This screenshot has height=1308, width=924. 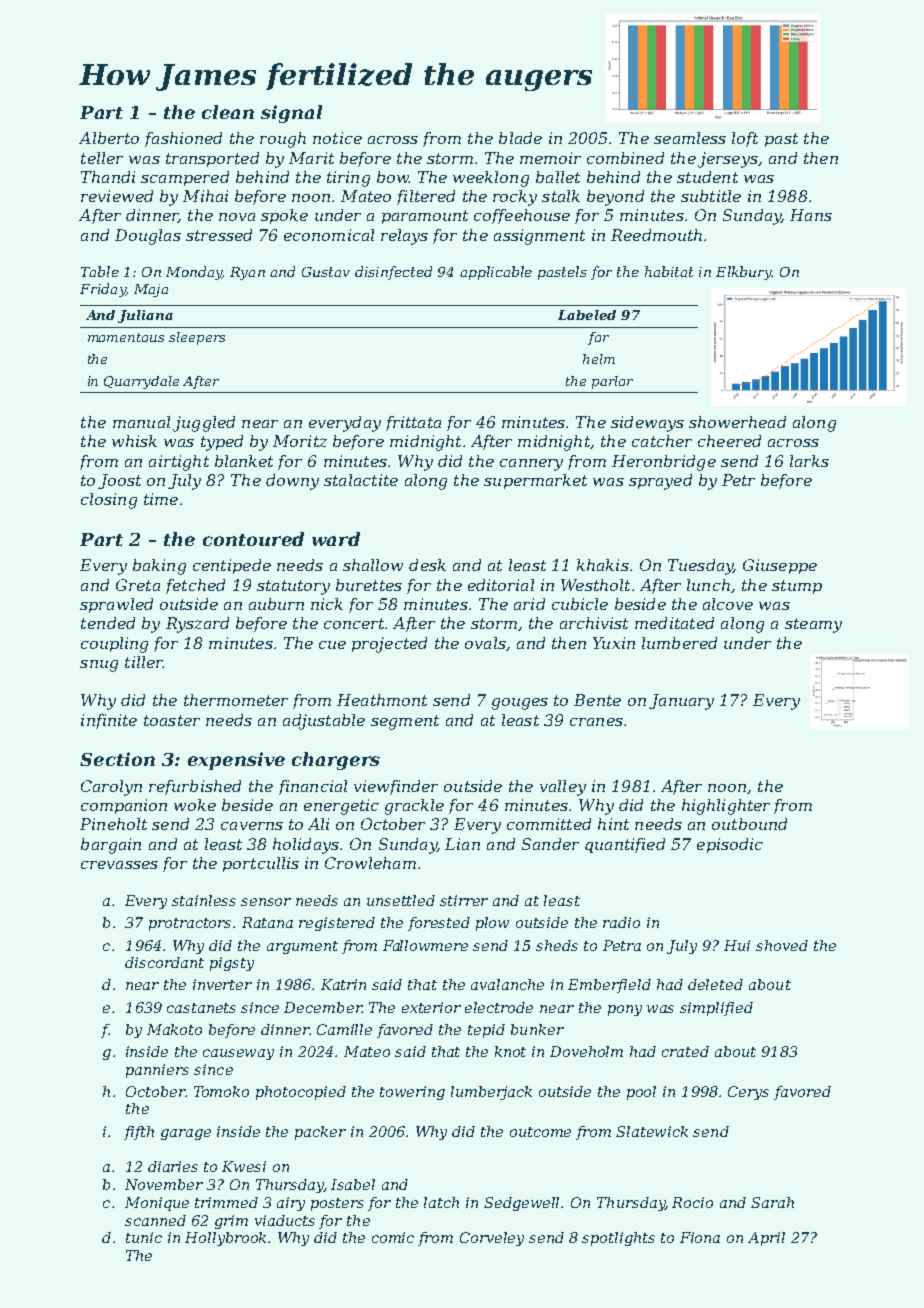 I want to click on editorial, so click(x=501, y=585).
